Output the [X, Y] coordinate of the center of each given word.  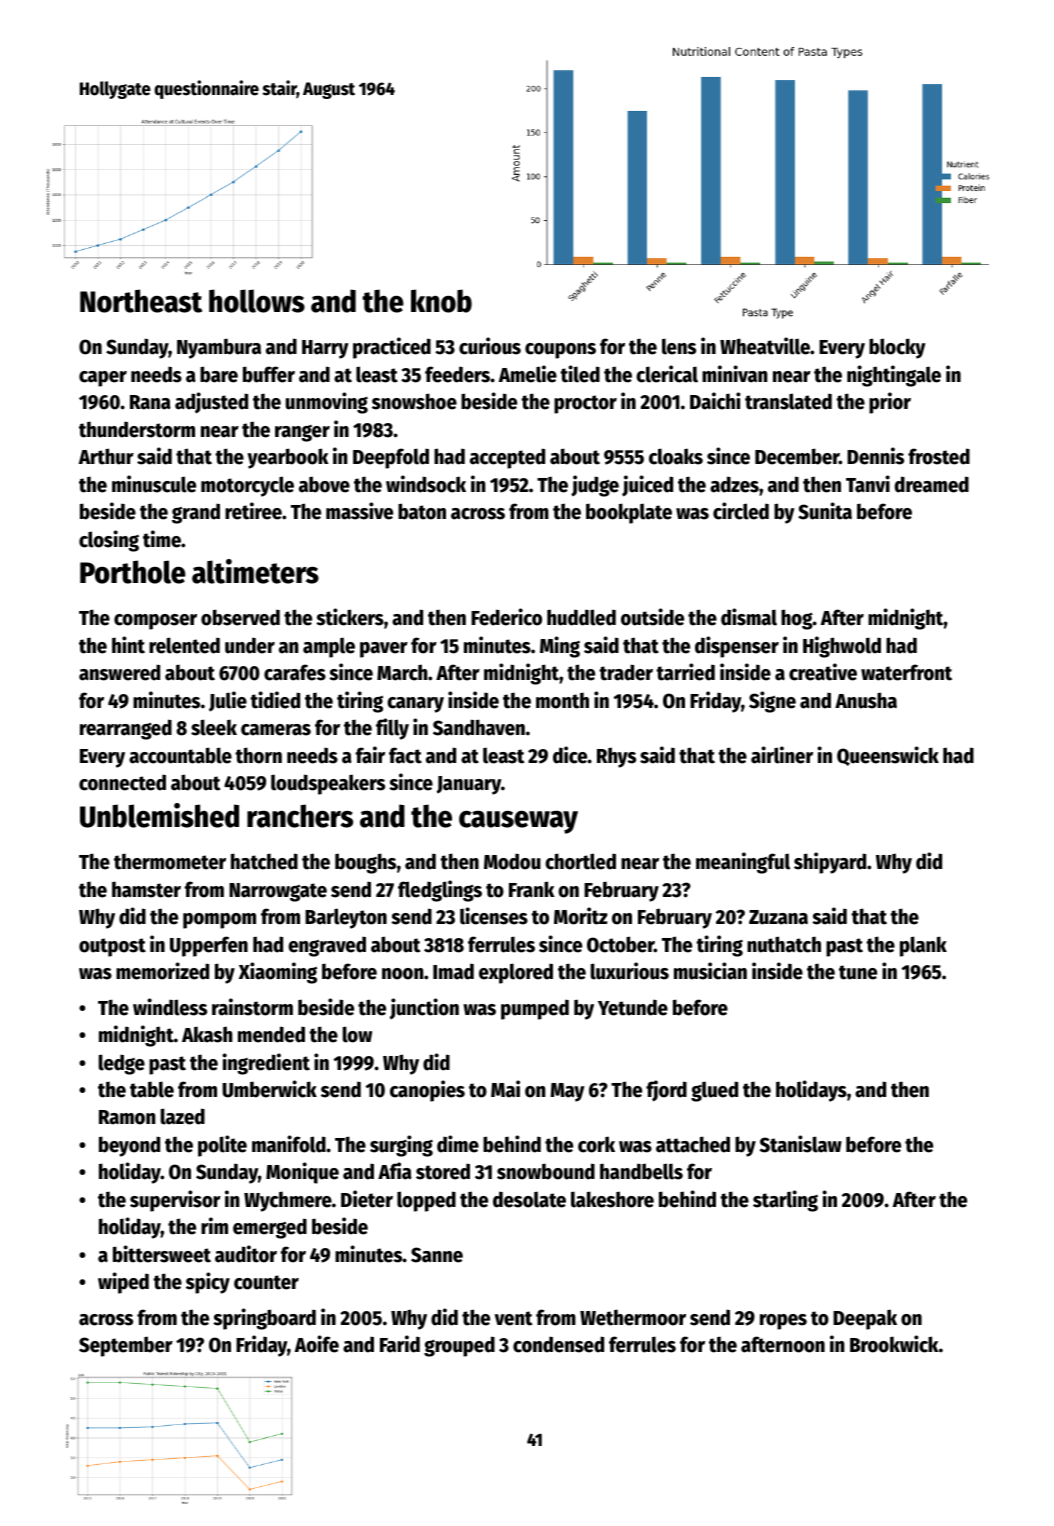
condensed [558, 1344]
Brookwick [894, 1344]
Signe [772, 702]
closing [109, 541]
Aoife [317, 1344]
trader [626, 672]
